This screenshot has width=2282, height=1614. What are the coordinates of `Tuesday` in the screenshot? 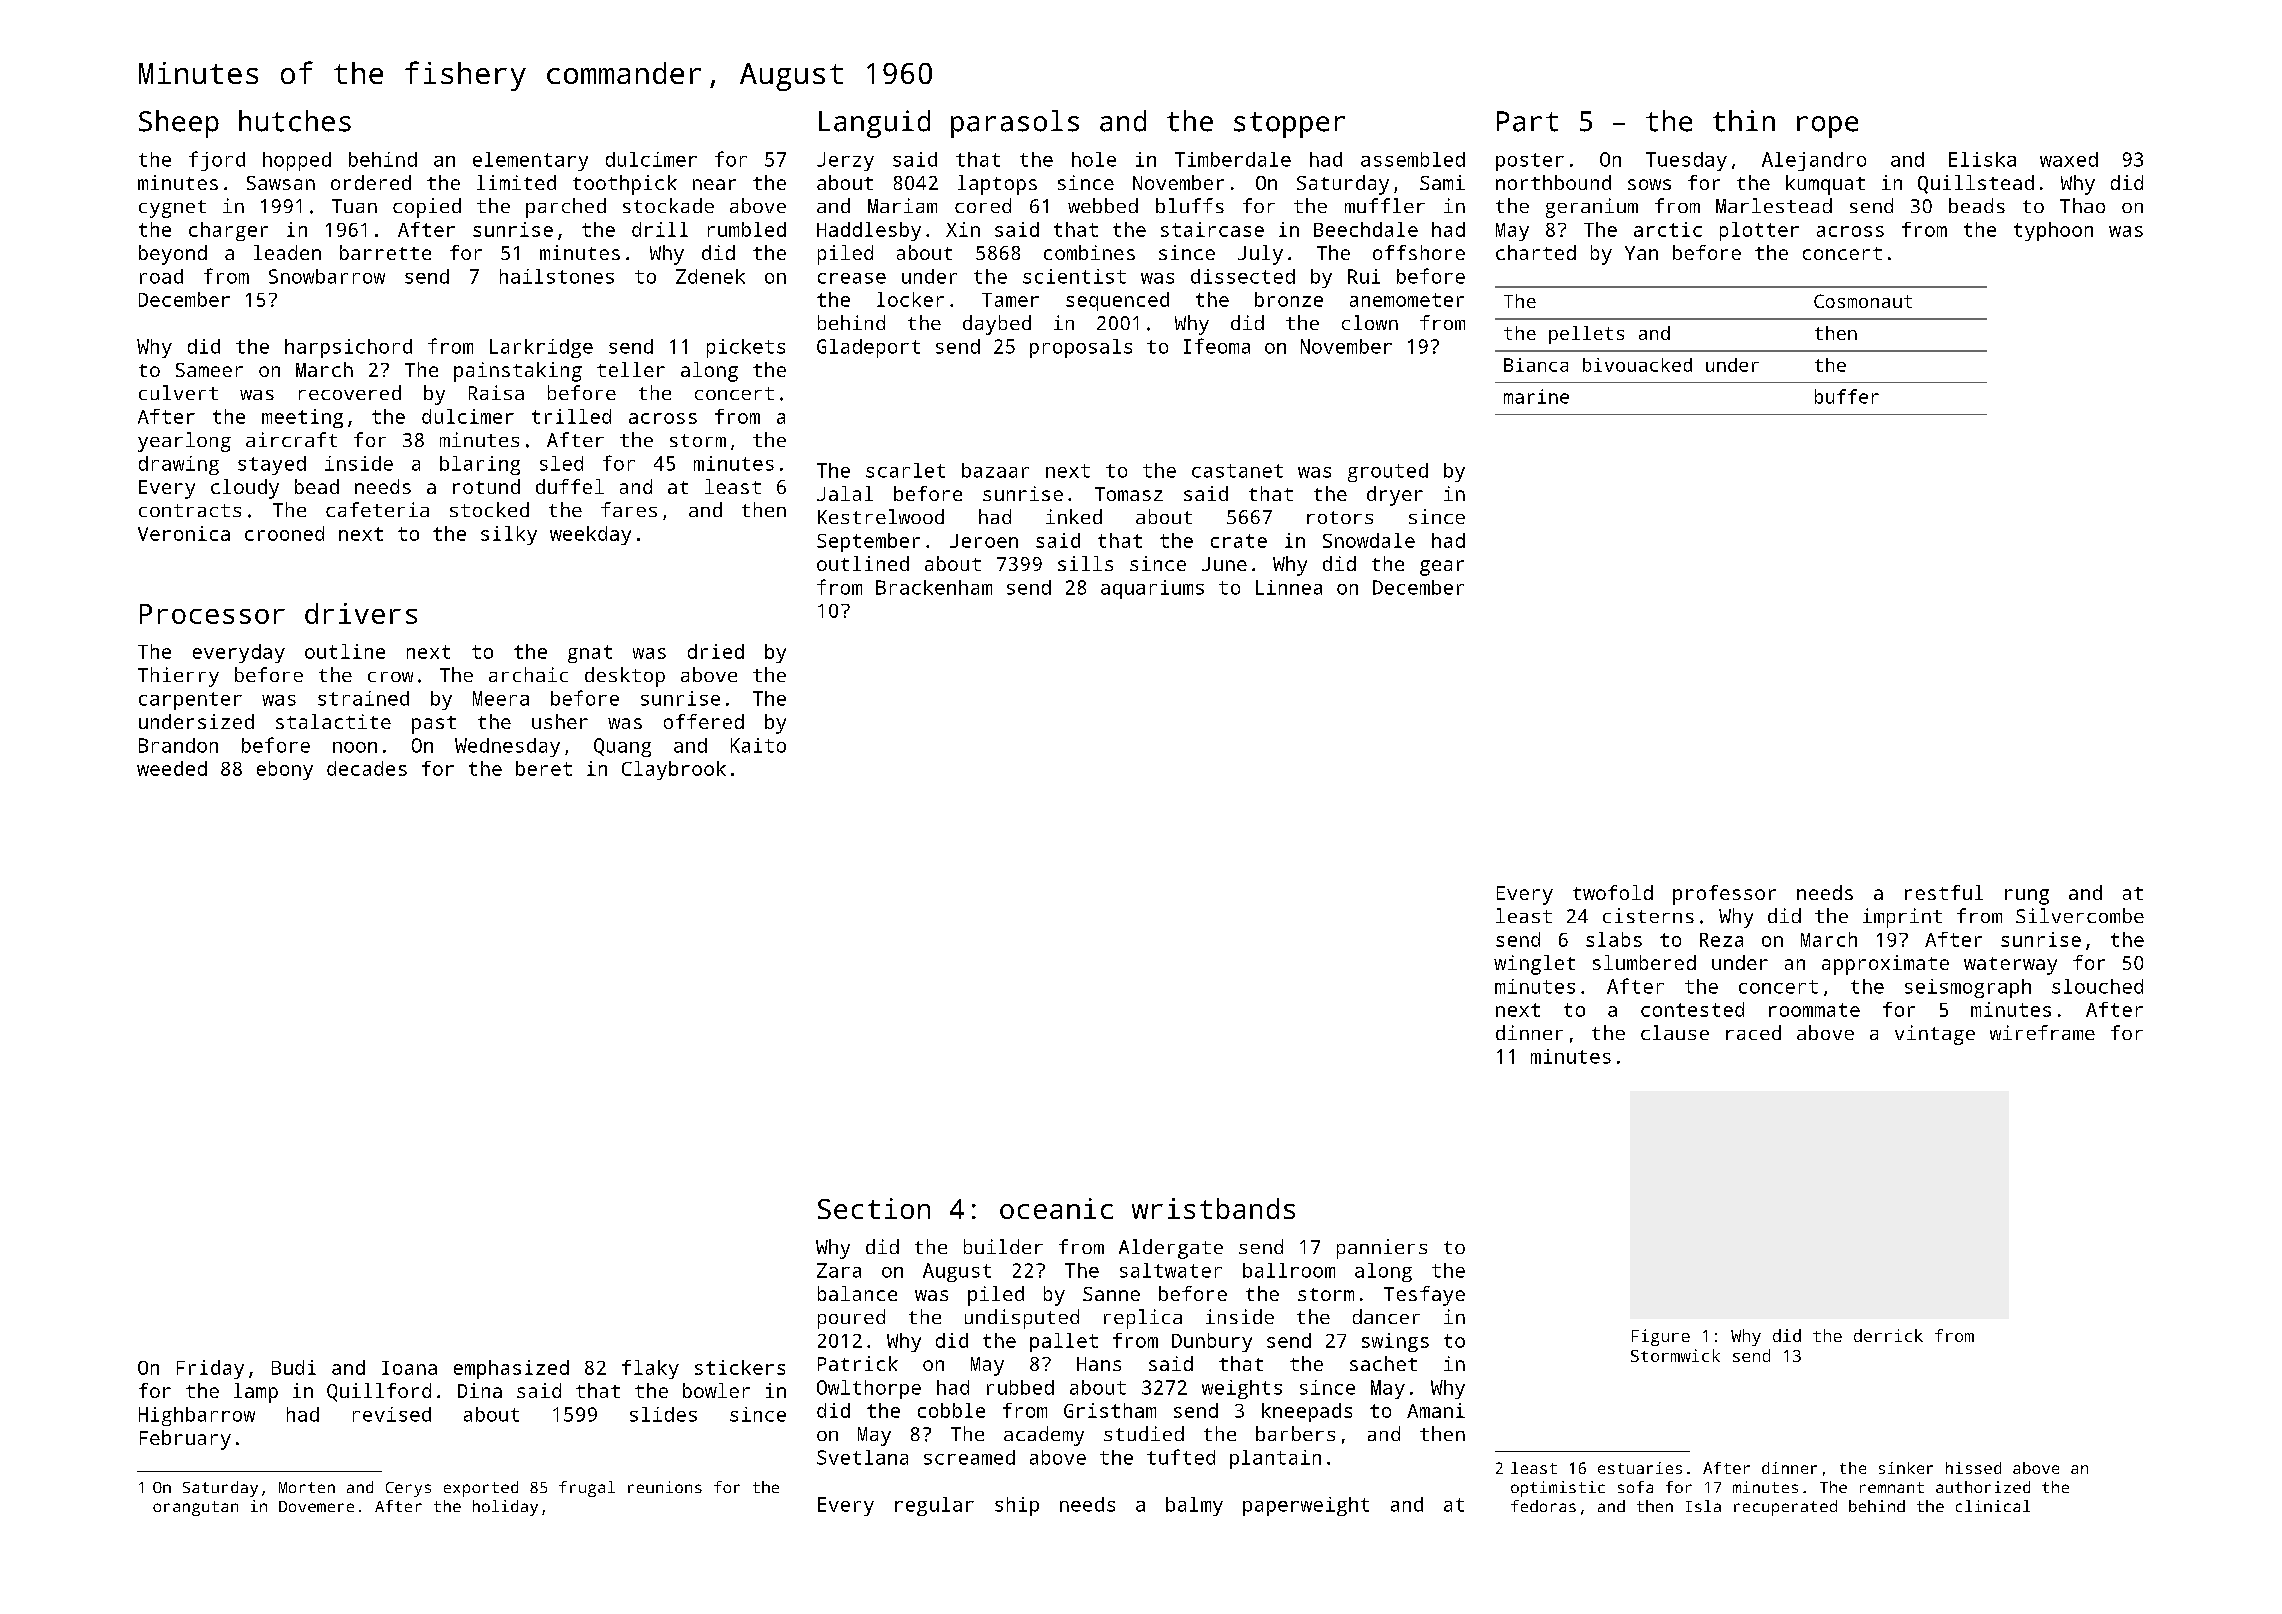 It's located at (1686, 161).
